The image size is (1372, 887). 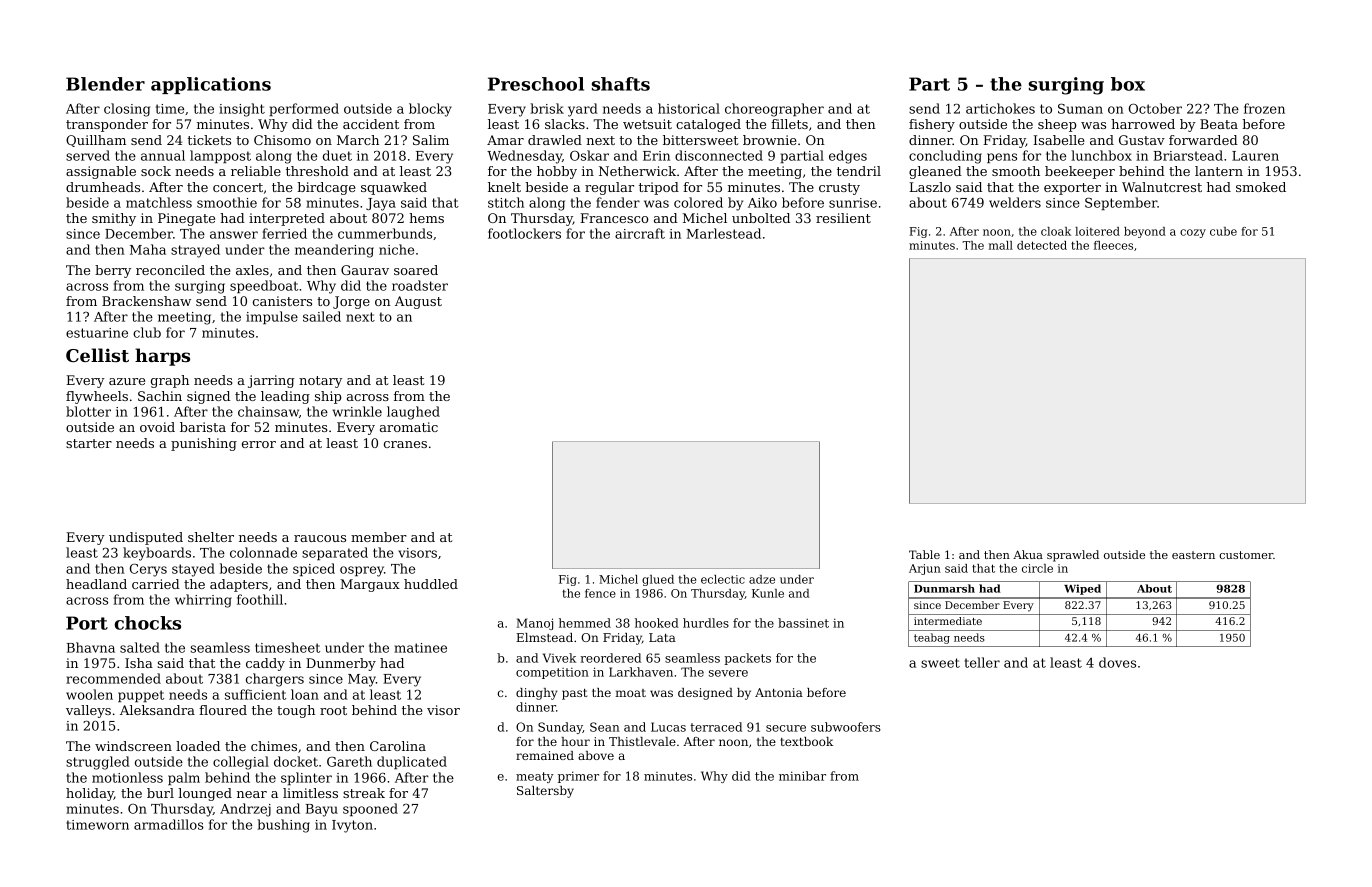 I want to click on Suman, so click(x=1080, y=108).
